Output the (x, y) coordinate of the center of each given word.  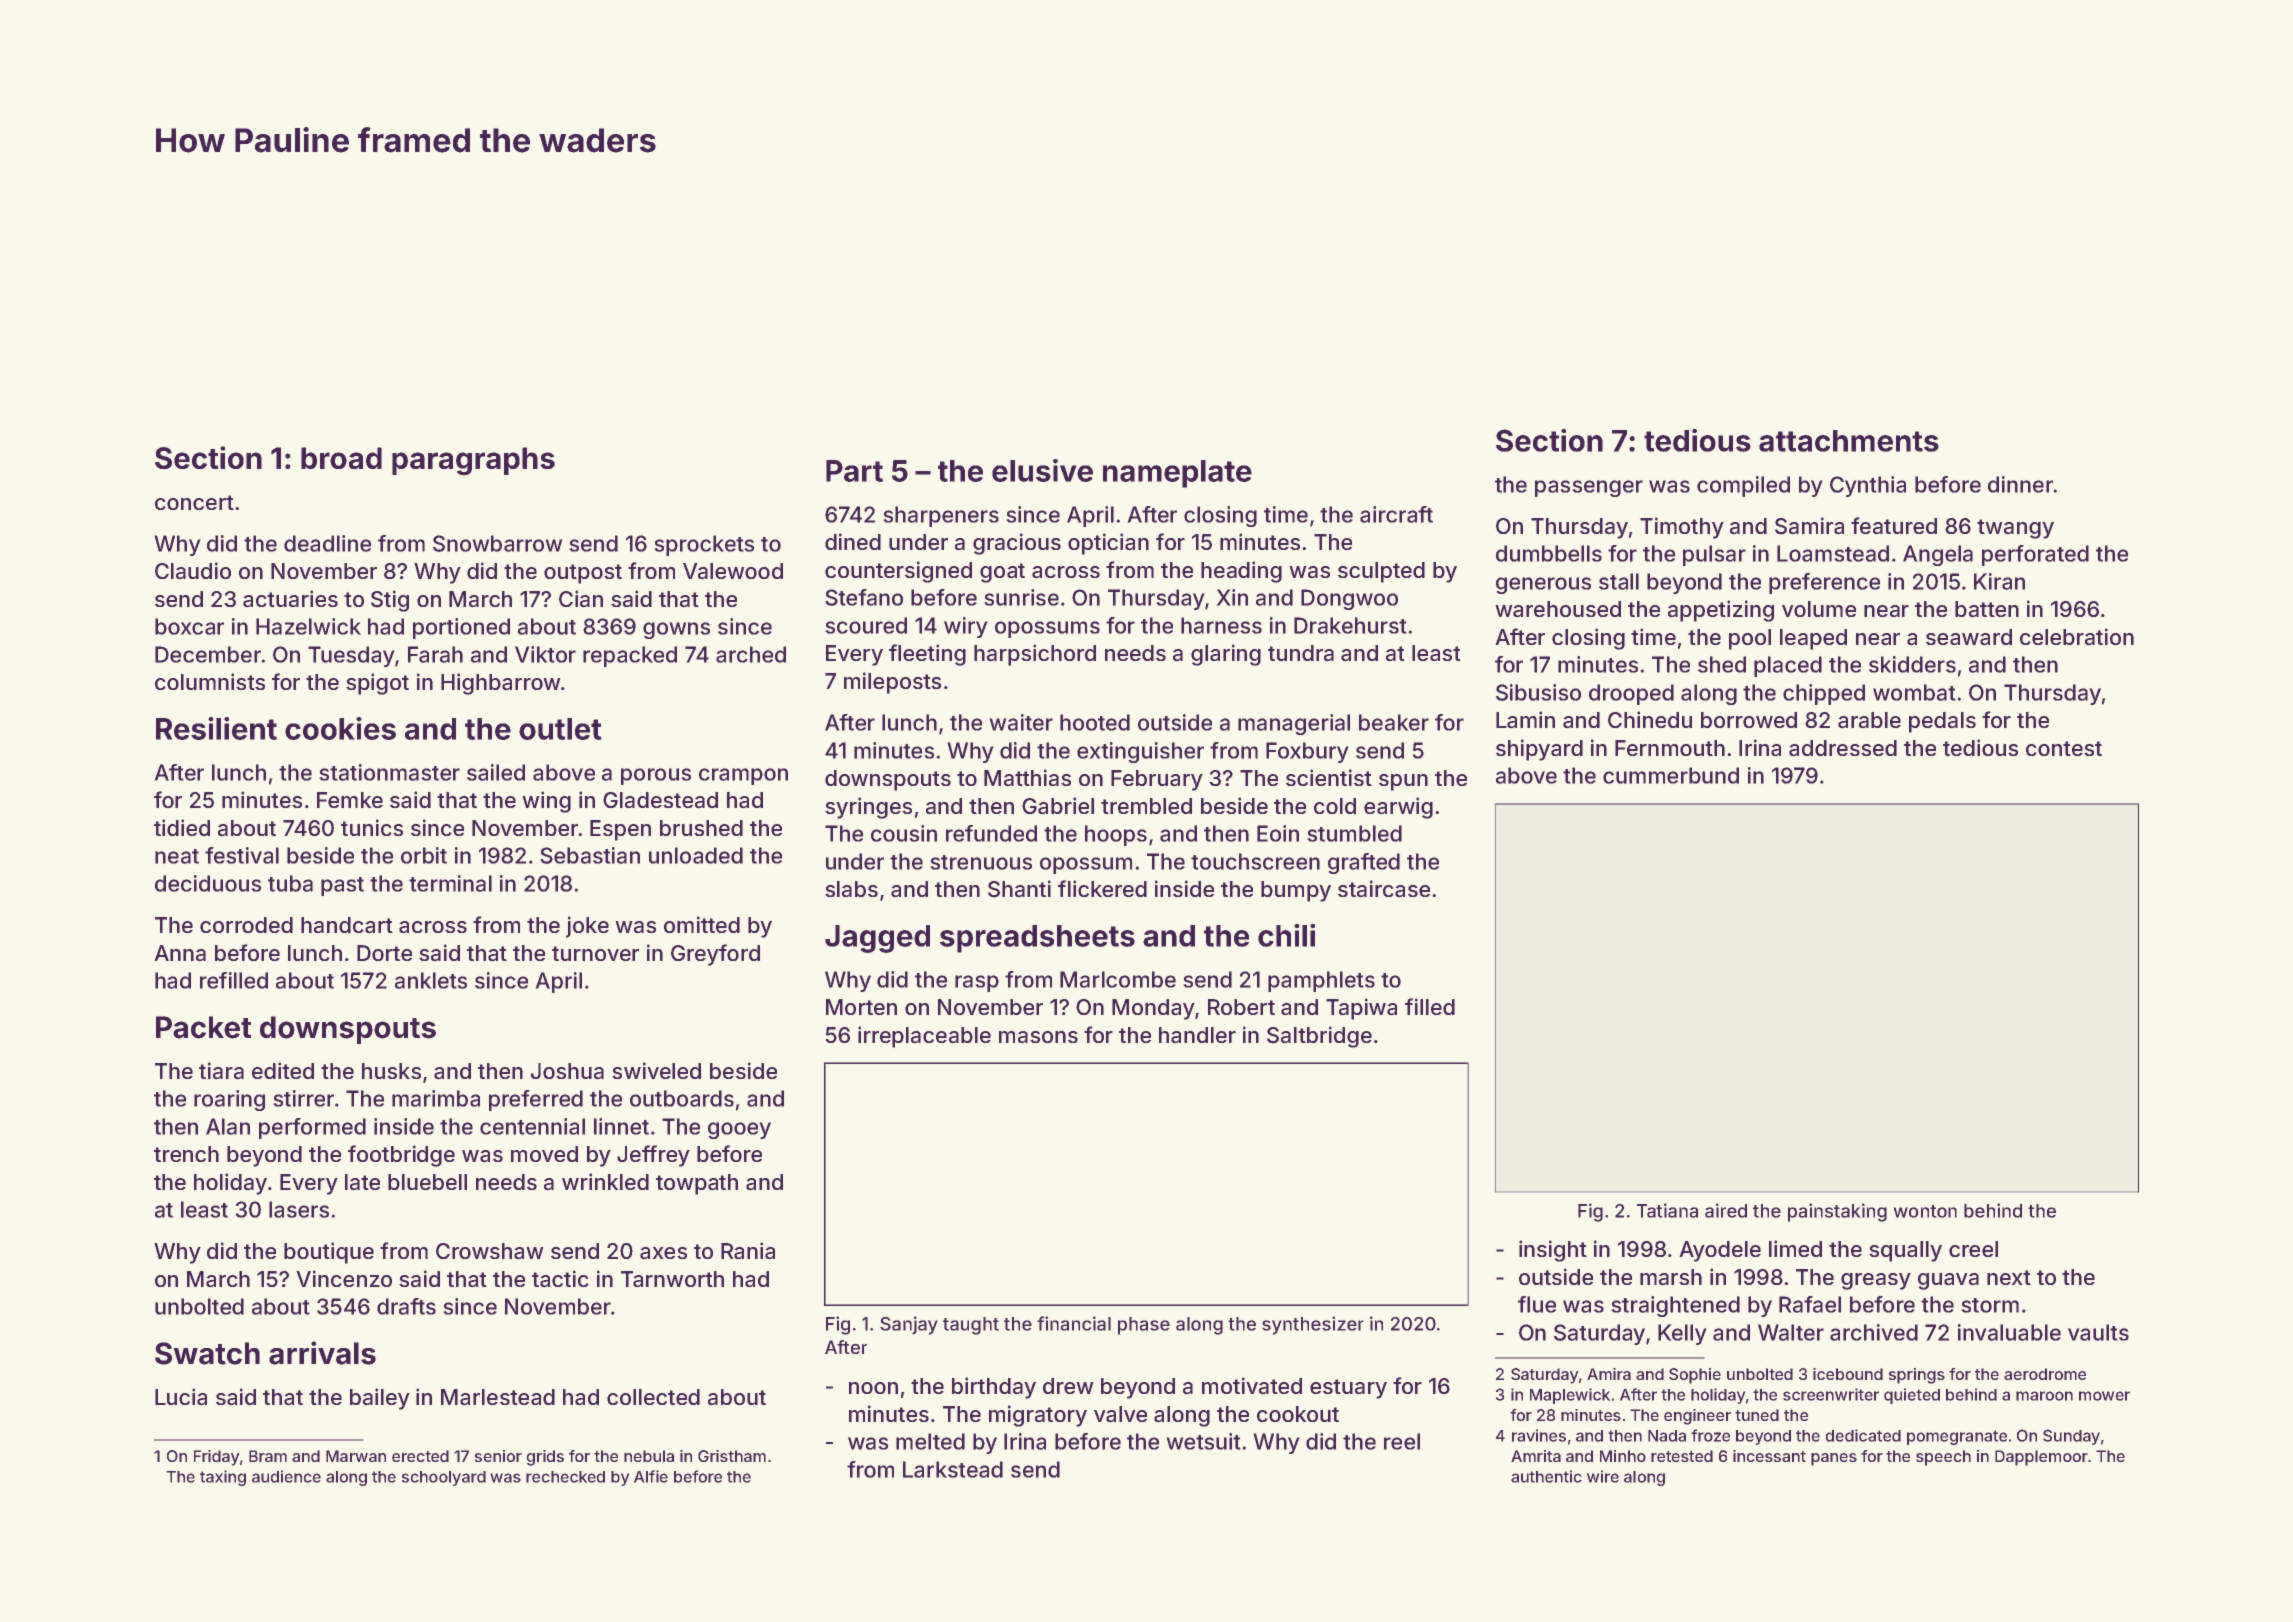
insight (1553, 1251)
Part (854, 471)
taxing (223, 1478)
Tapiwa (1361, 1009)
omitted (702, 924)
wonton (1925, 1211)
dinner (2020, 484)
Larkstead (953, 1469)
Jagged (877, 939)
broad (341, 458)
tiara (221, 1070)
